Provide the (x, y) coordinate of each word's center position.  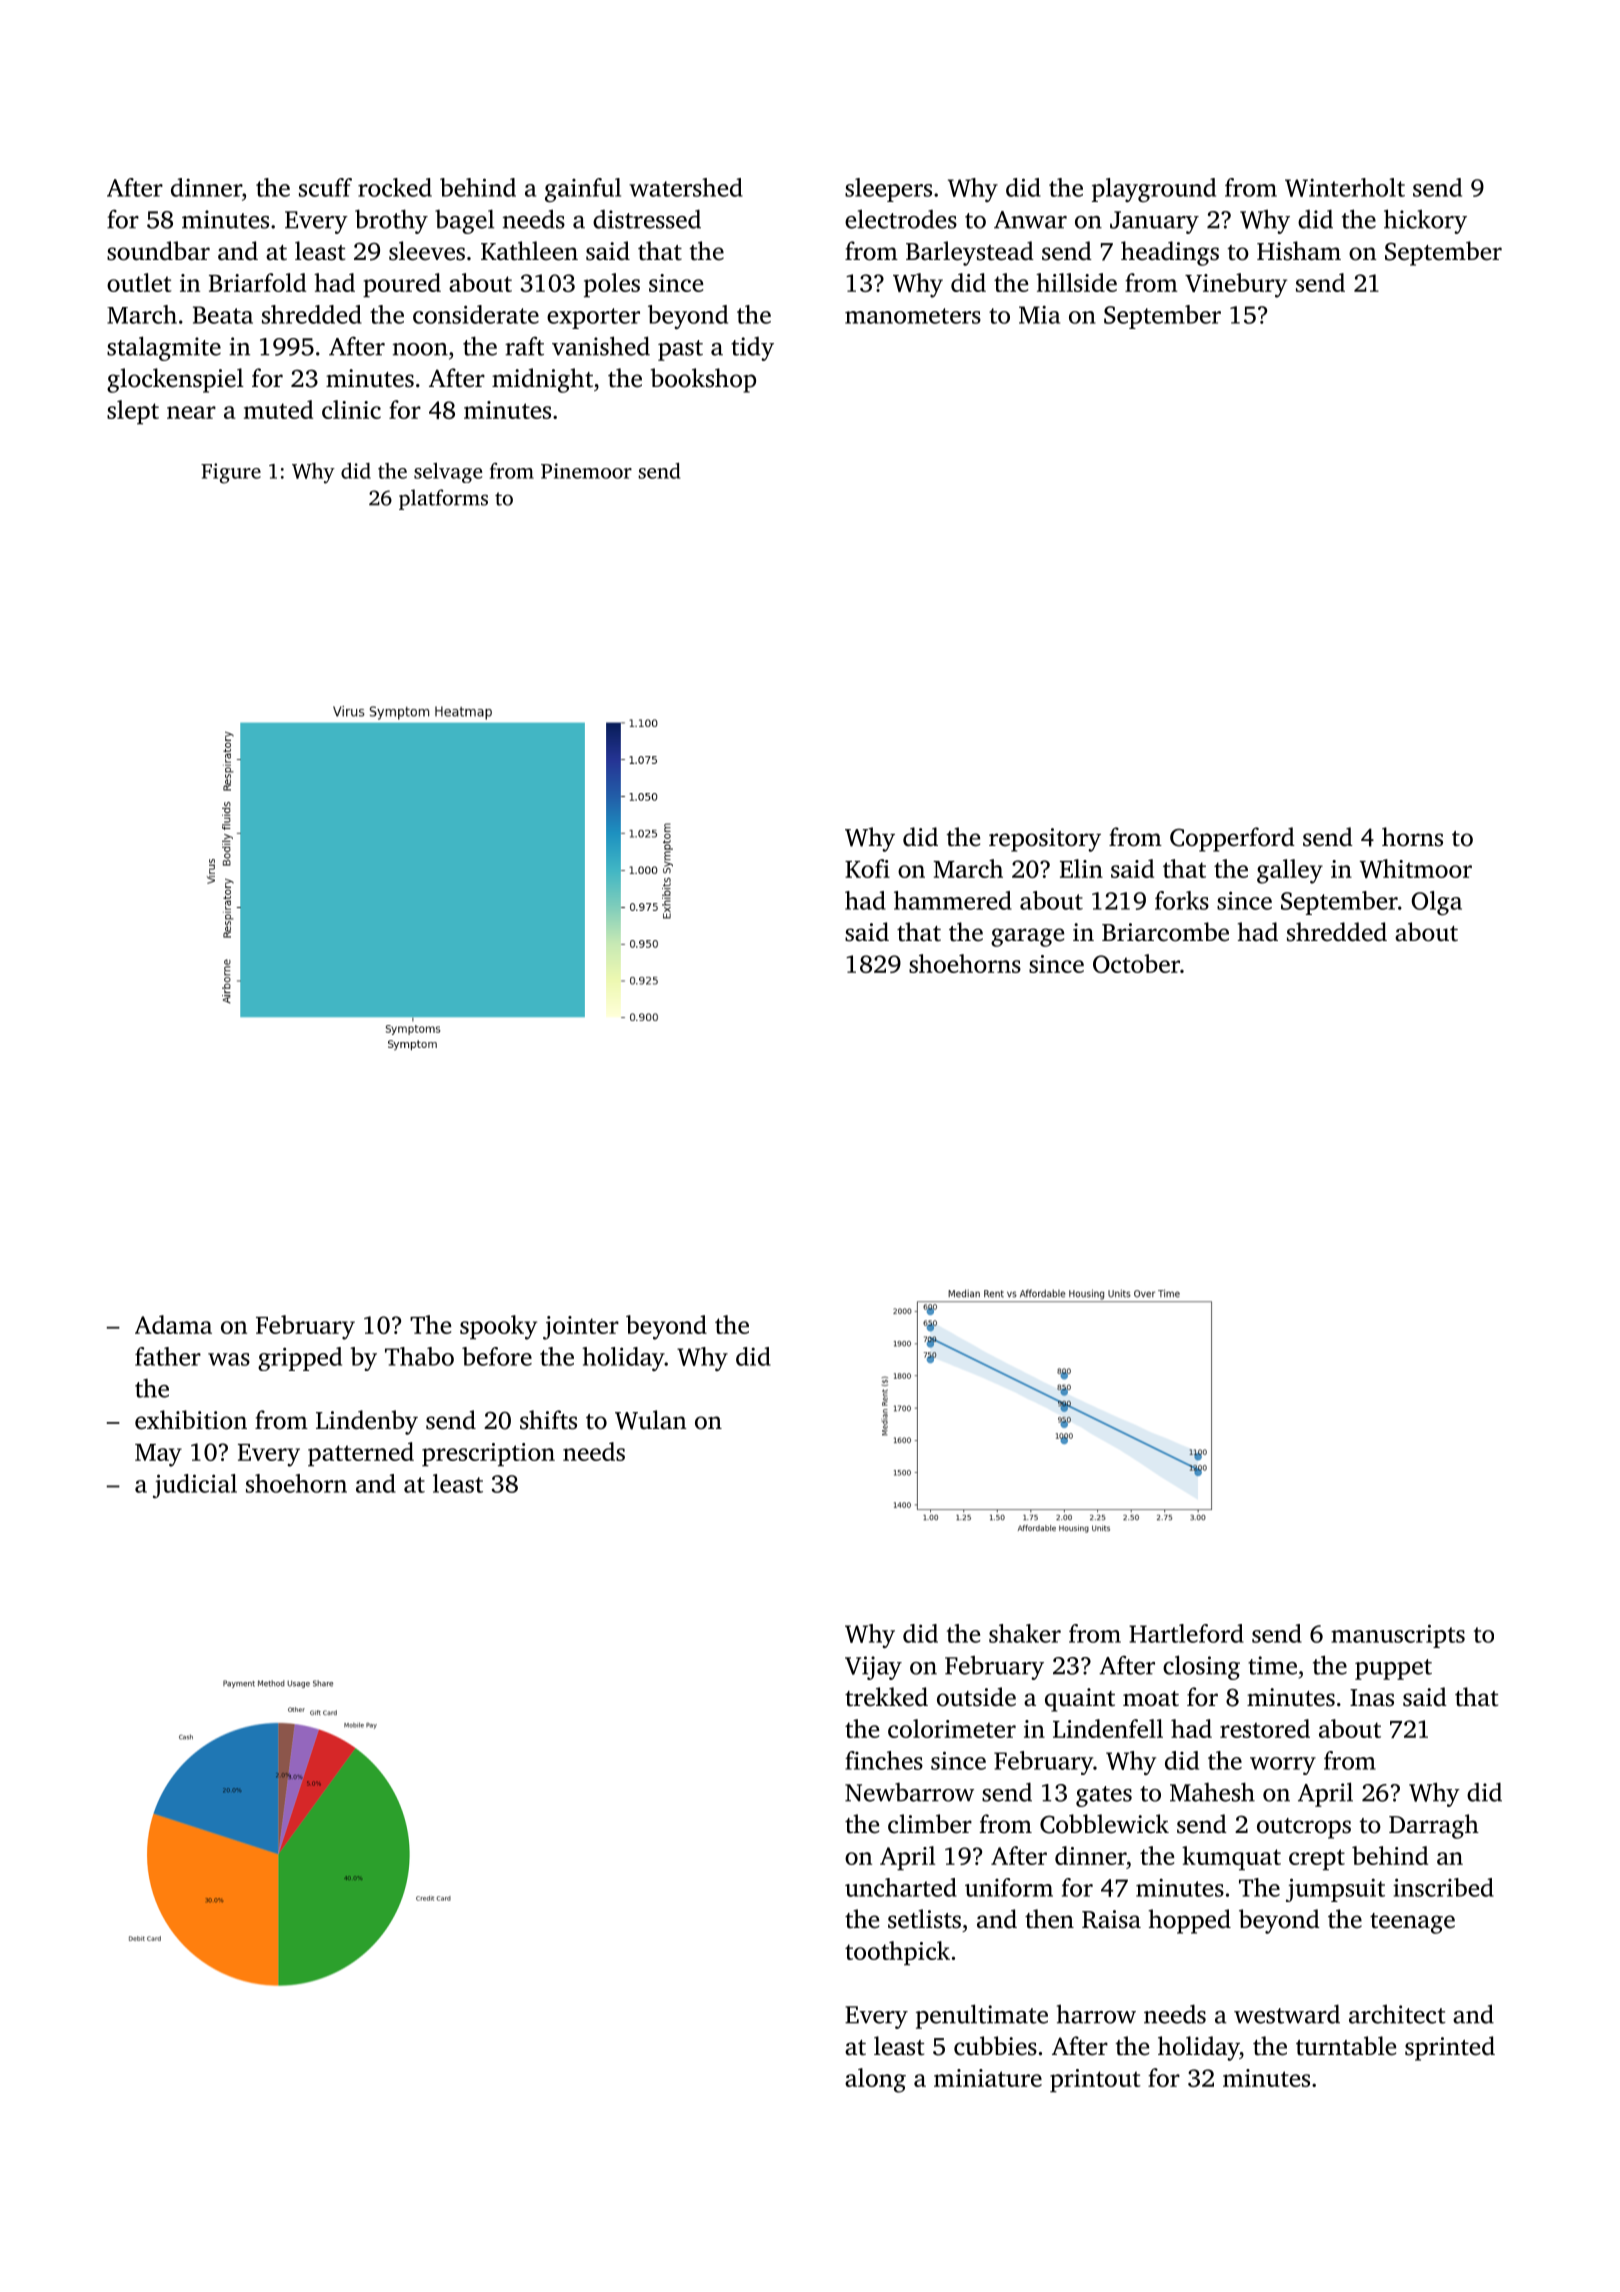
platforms (443, 499)
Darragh (1434, 1826)
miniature (988, 2078)
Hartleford (1186, 1633)
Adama (173, 1324)
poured (402, 285)
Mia (1039, 314)
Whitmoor (1416, 868)
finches (884, 1760)
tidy (752, 349)
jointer (581, 1328)
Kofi (867, 868)
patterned (361, 1454)
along (875, 2080)
